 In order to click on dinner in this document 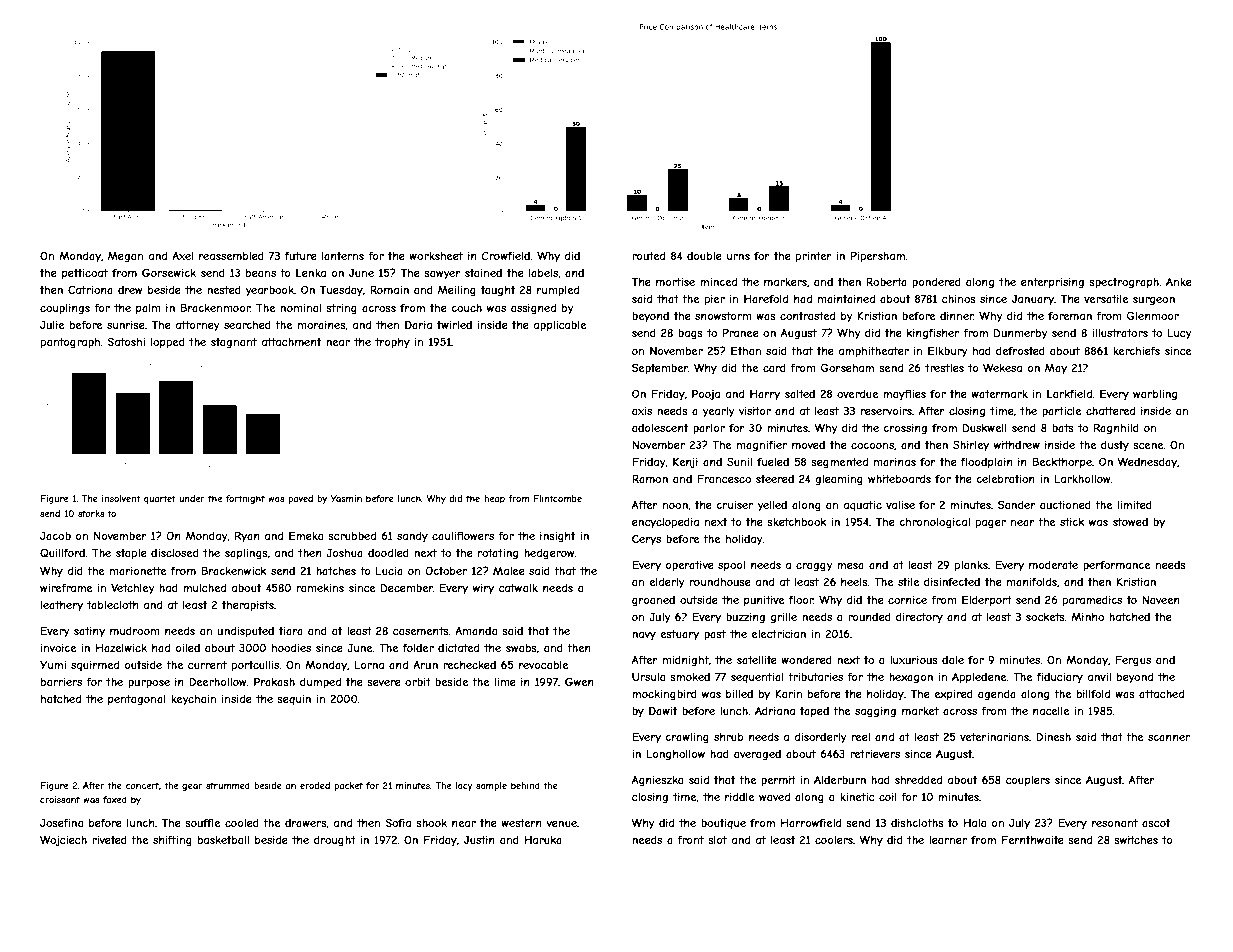, I will do `click(957, 316)`.
